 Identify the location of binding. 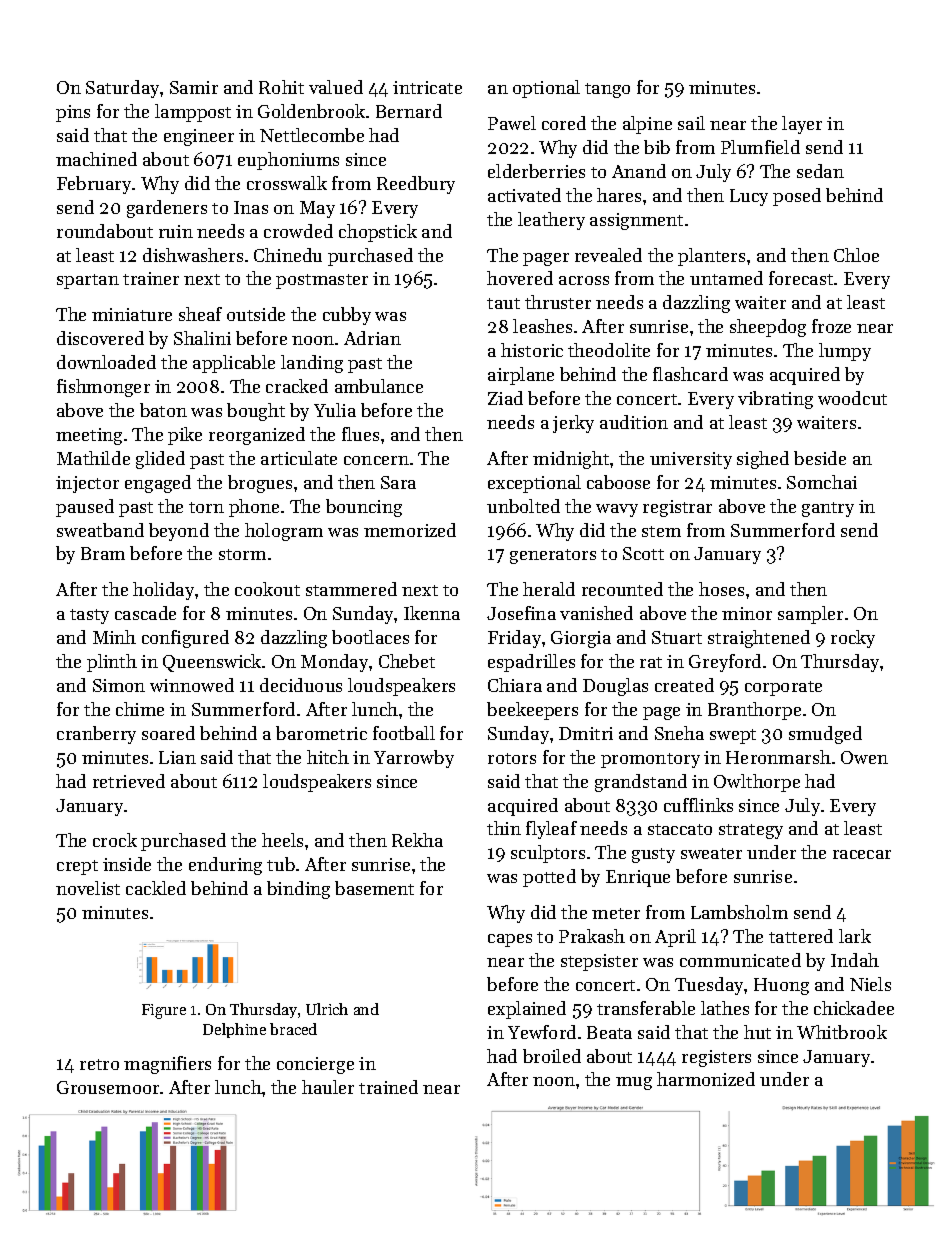
(298, 890).
